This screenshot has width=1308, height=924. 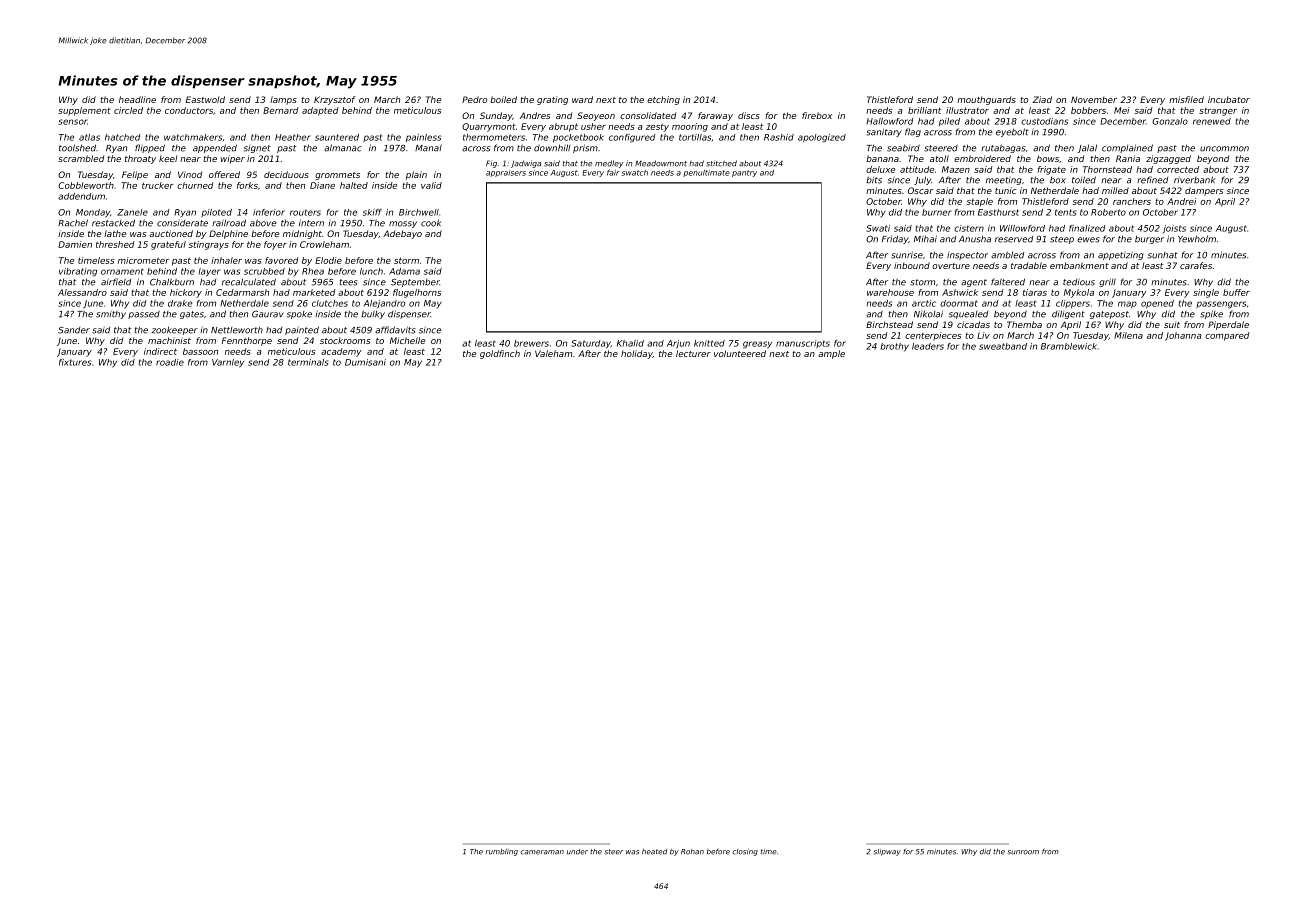 I want to click on ward, so click(x=582, y=99).
